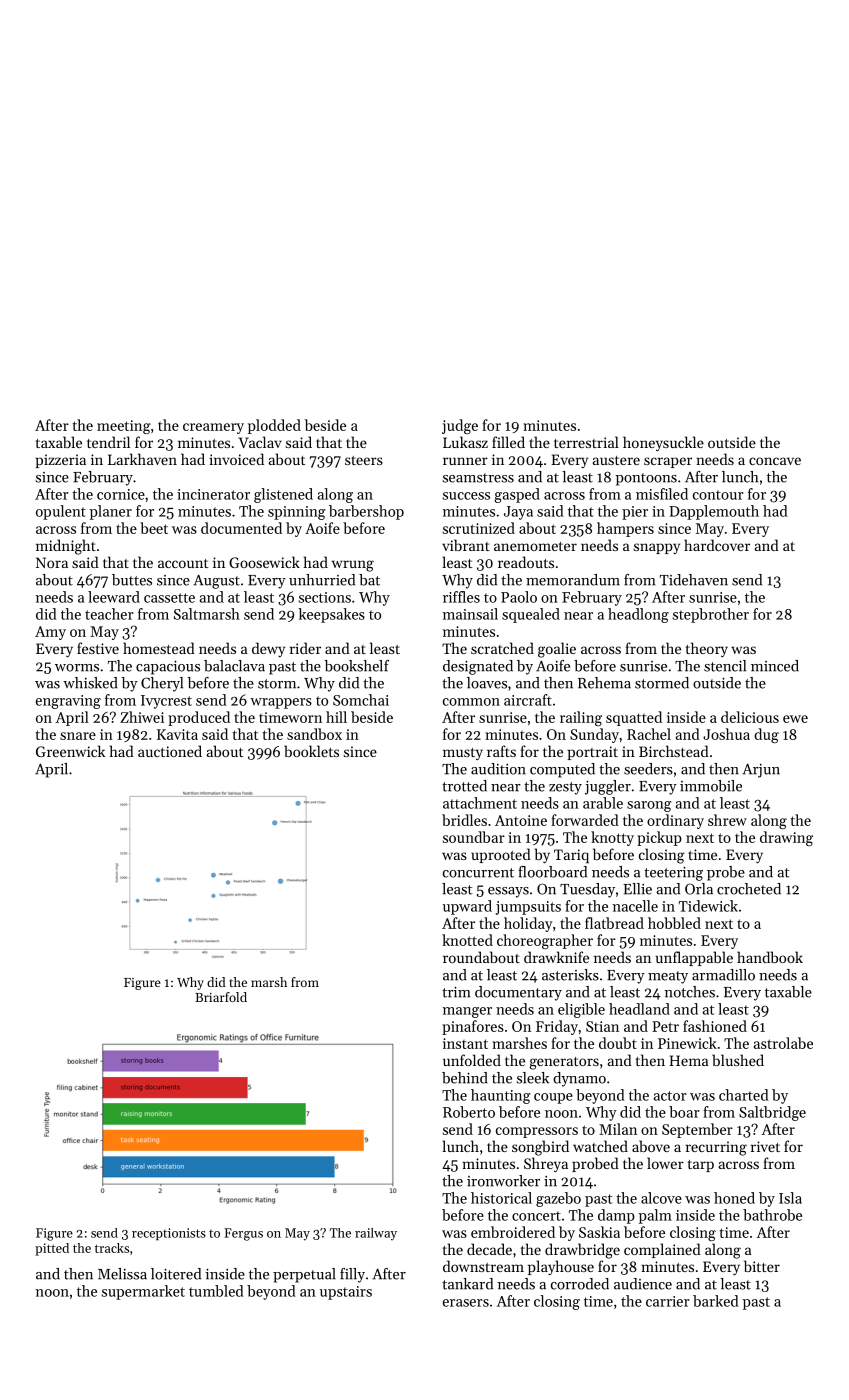 The width and height of the screenshot is (849, 1400). I want to click on Melissa, so click(122, 1274).
